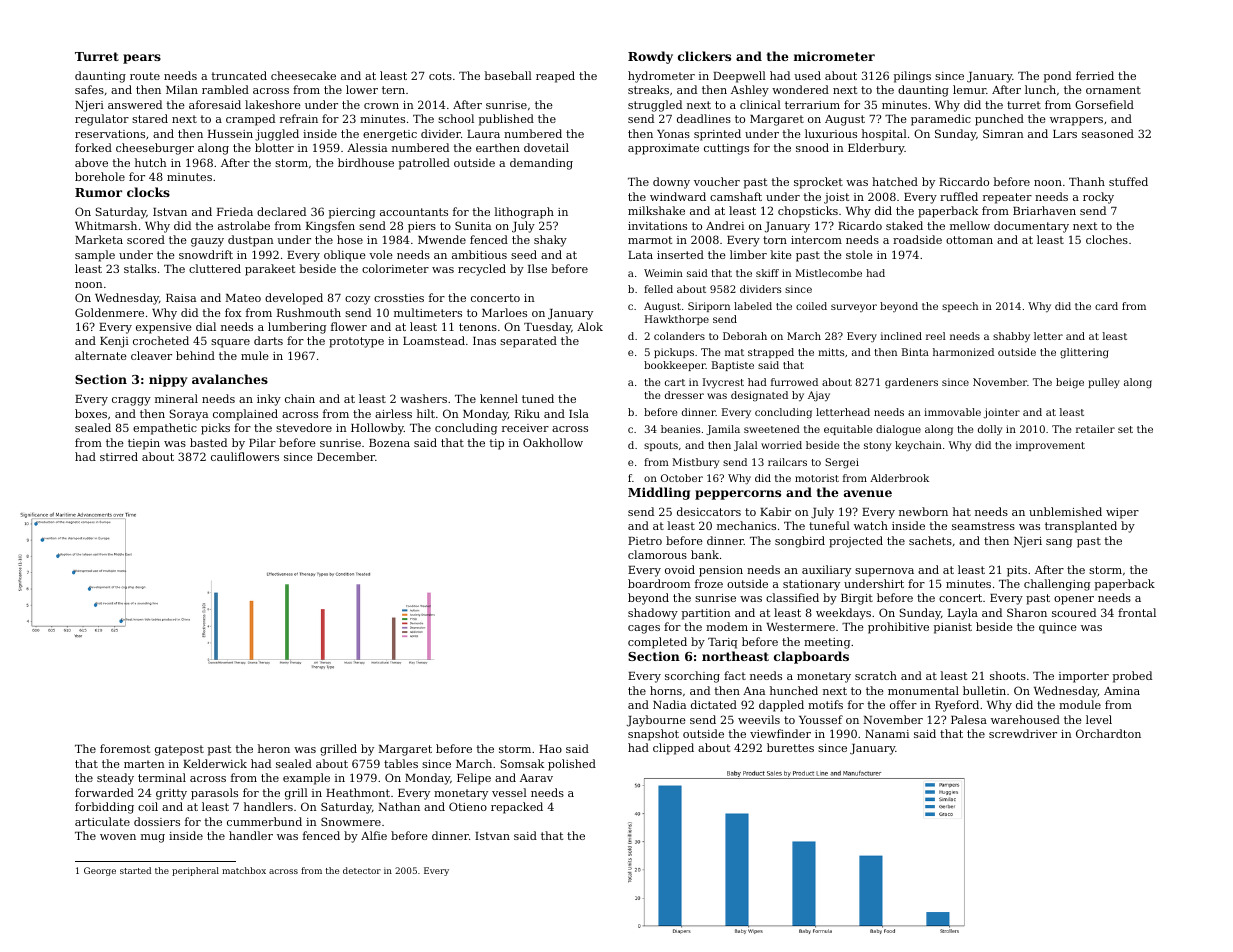 This image has width=1233, height=952. Describe the element at coordinates (374, 835) in the image. I see `Alfie` at that location.
